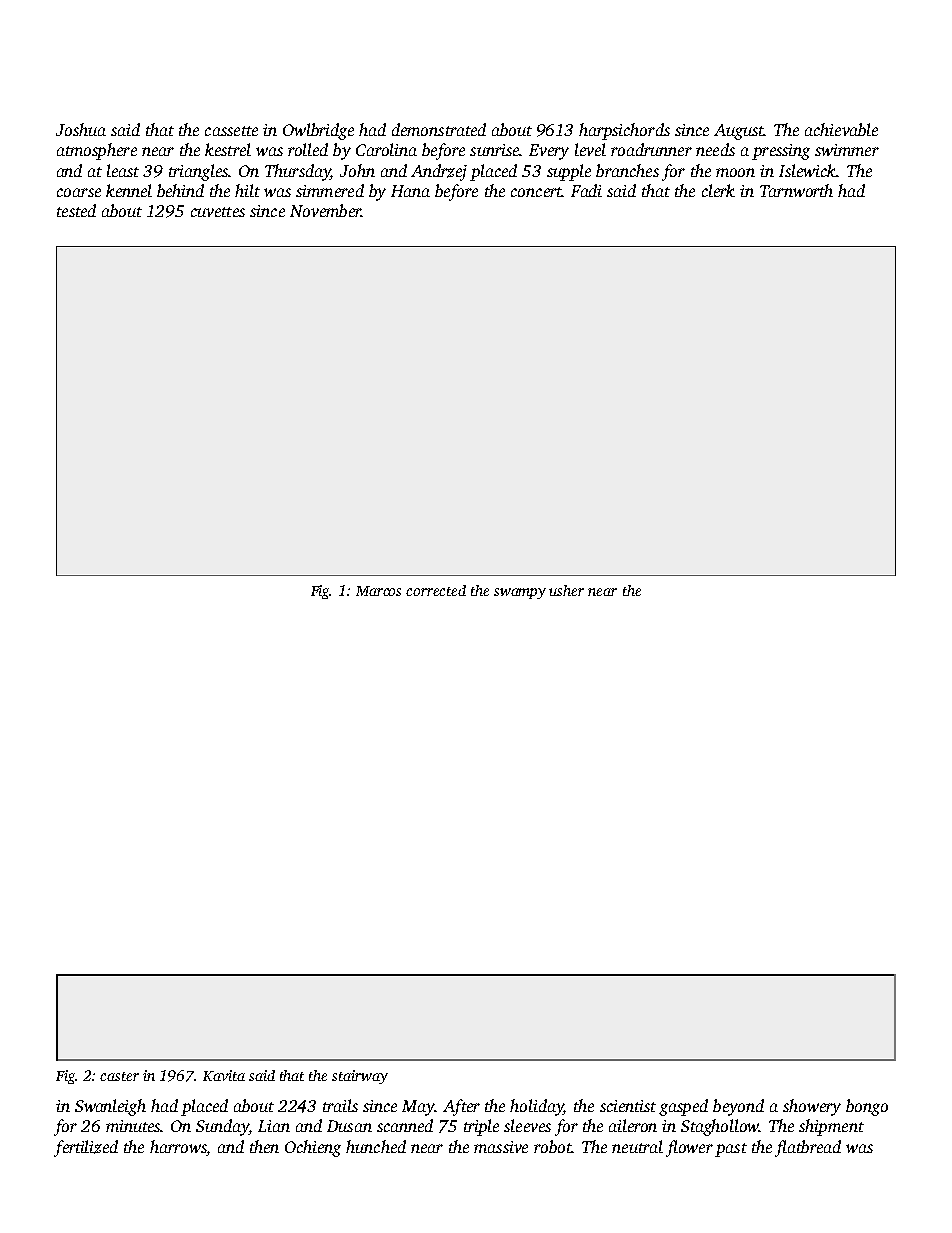  What do you see at coordinates (812, 1107) in the screenshot?
I see `showery` at bounding box center [812, 1107].
